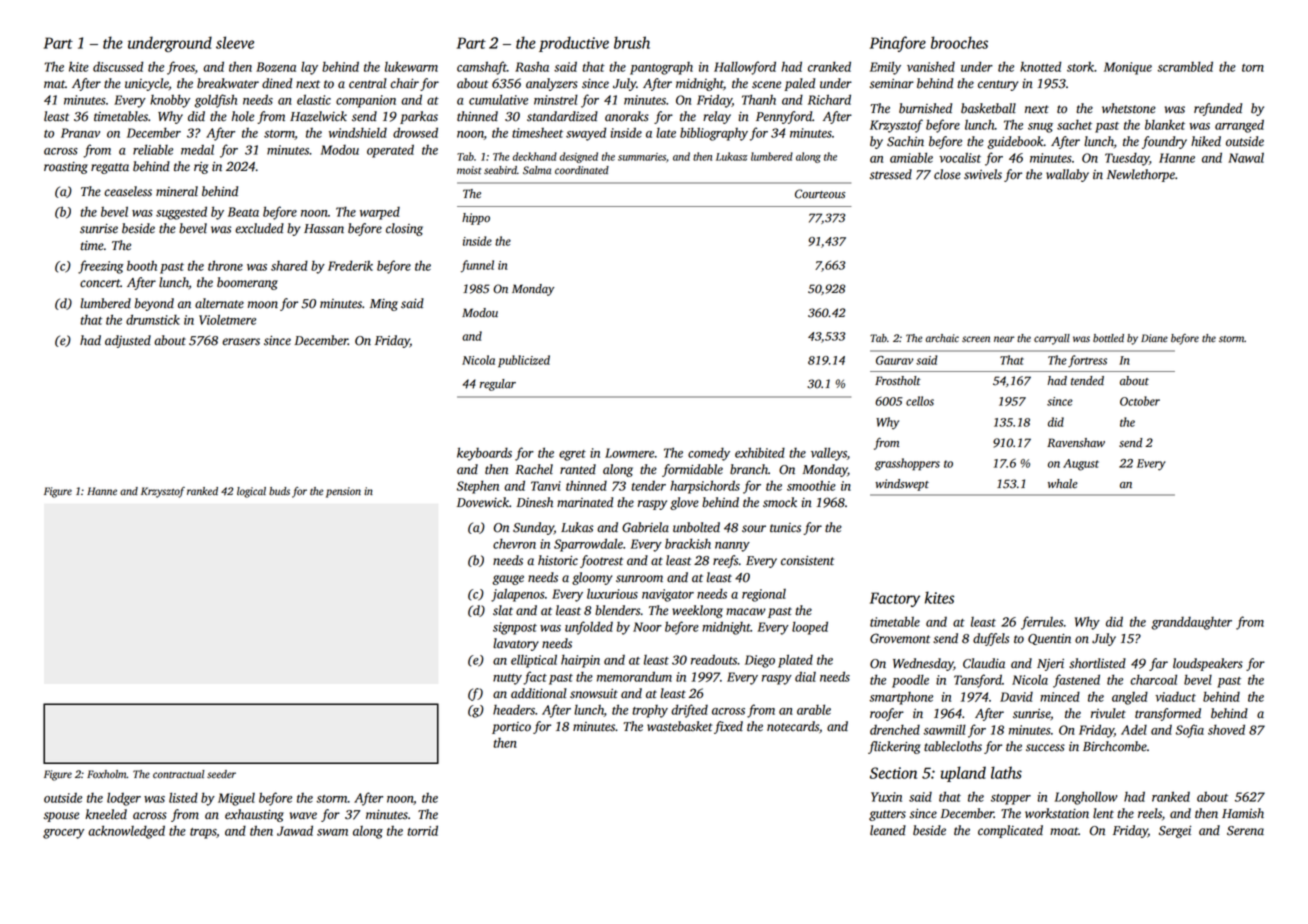 The image size is (1308, 924). I want to click on granddaughter, so click(1191, 623).
